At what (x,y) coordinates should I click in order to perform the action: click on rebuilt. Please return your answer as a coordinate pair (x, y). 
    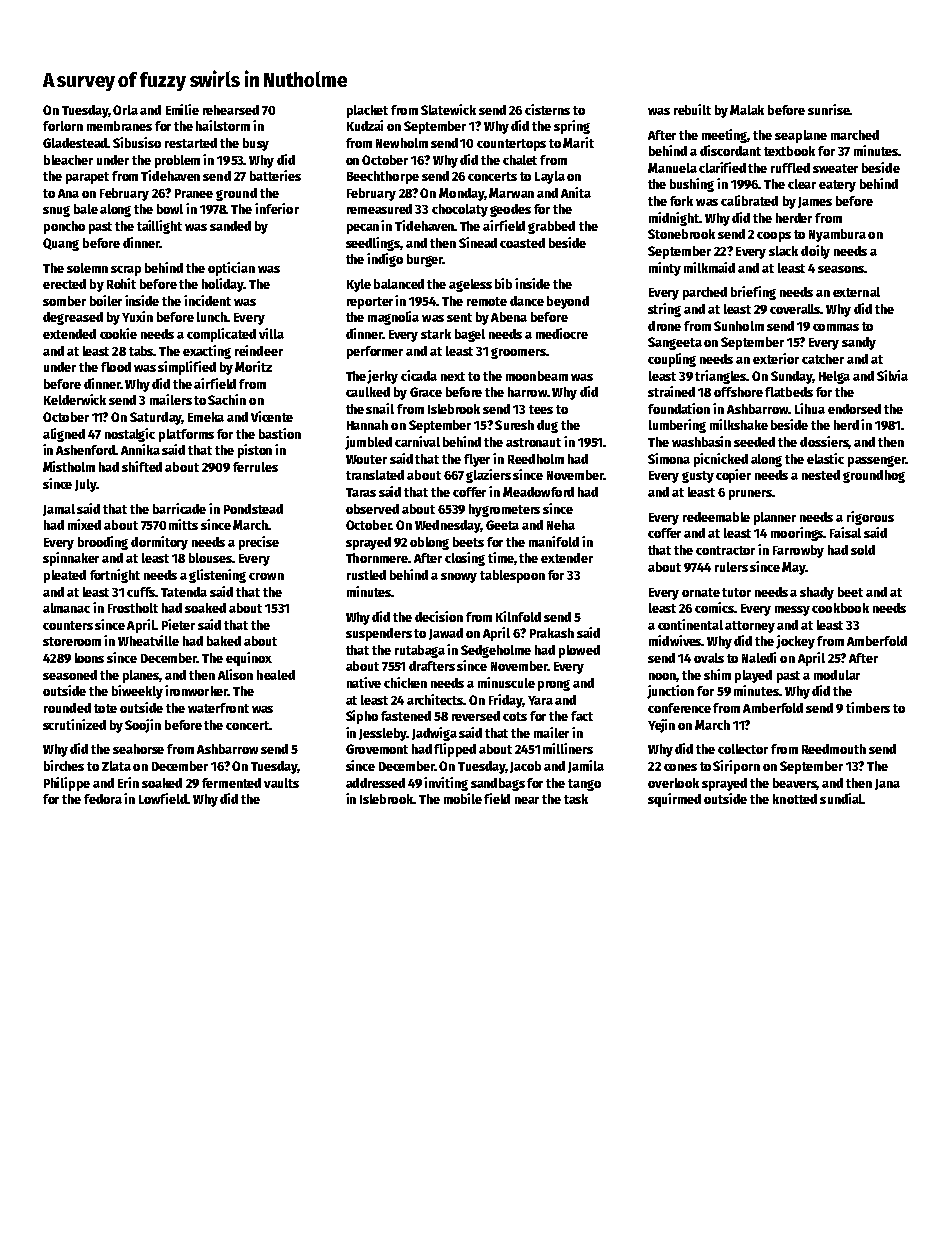
    Looking at the image, I should click on (692, 109).
